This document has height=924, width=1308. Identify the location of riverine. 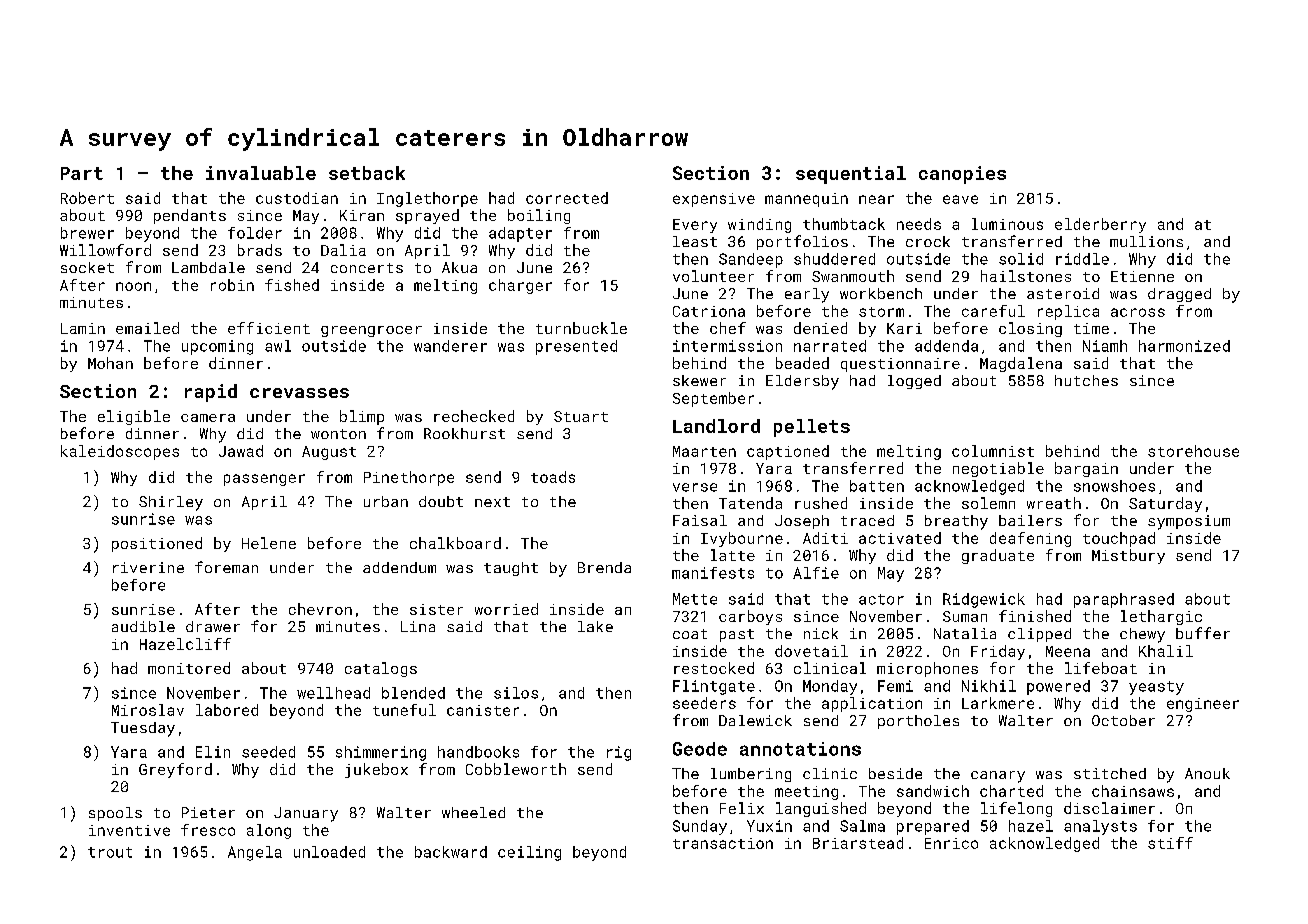
(148, 567).
